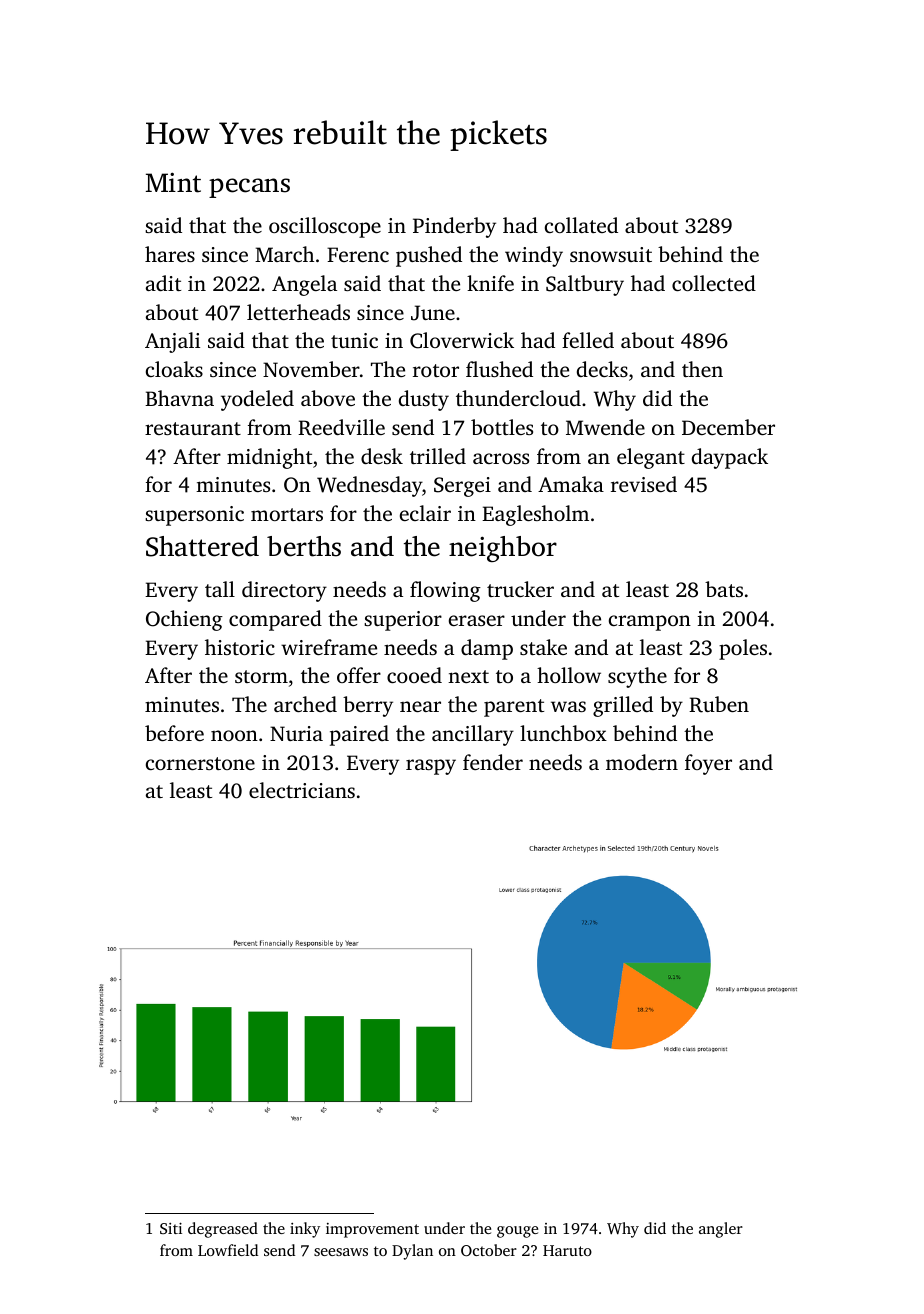  Describe the element at coordinates (171, 1228) in the screenshot. I see `Siti` at that location.
